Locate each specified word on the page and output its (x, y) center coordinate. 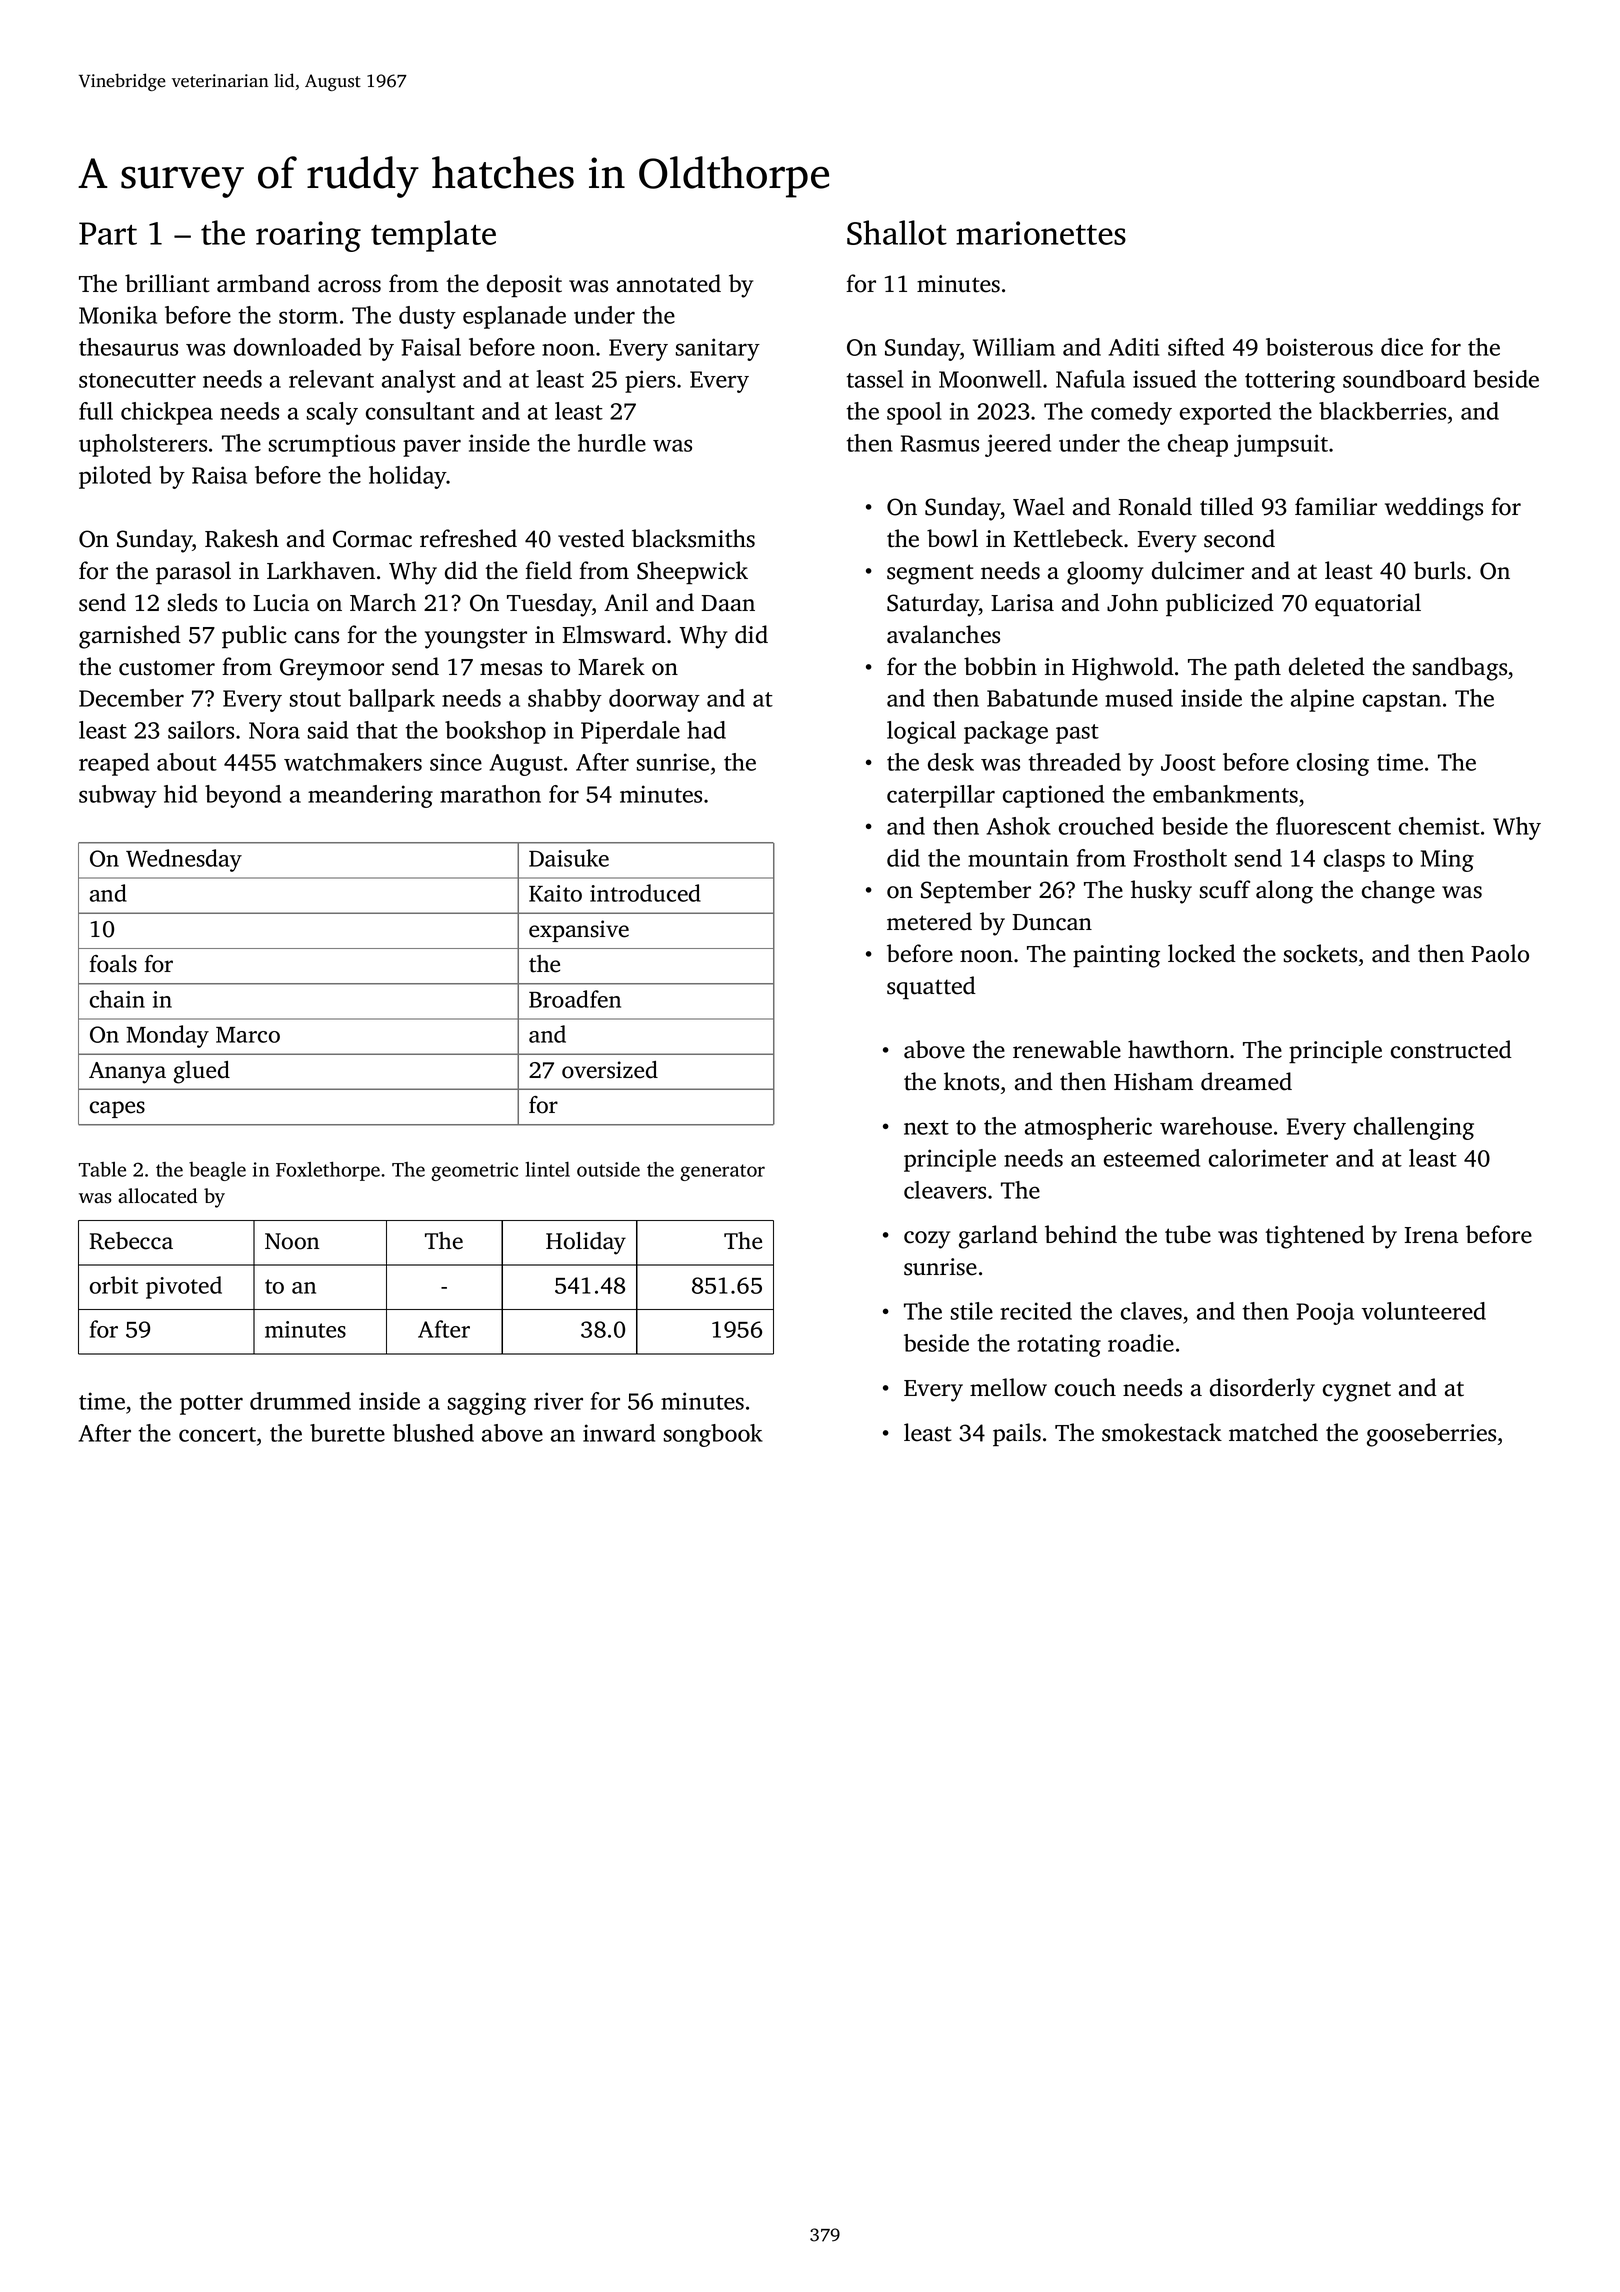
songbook (713, 1435)
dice (1402, 347)
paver (432, 448)
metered (929, 921)
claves (1151, 1311)
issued (1164, 379)
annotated (669, 283)
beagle (217, 1171)
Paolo (1500, 953)
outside (608, 1169)
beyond (243, 796)
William (1014, 347)
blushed (433, 1433)
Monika (118, 315)
